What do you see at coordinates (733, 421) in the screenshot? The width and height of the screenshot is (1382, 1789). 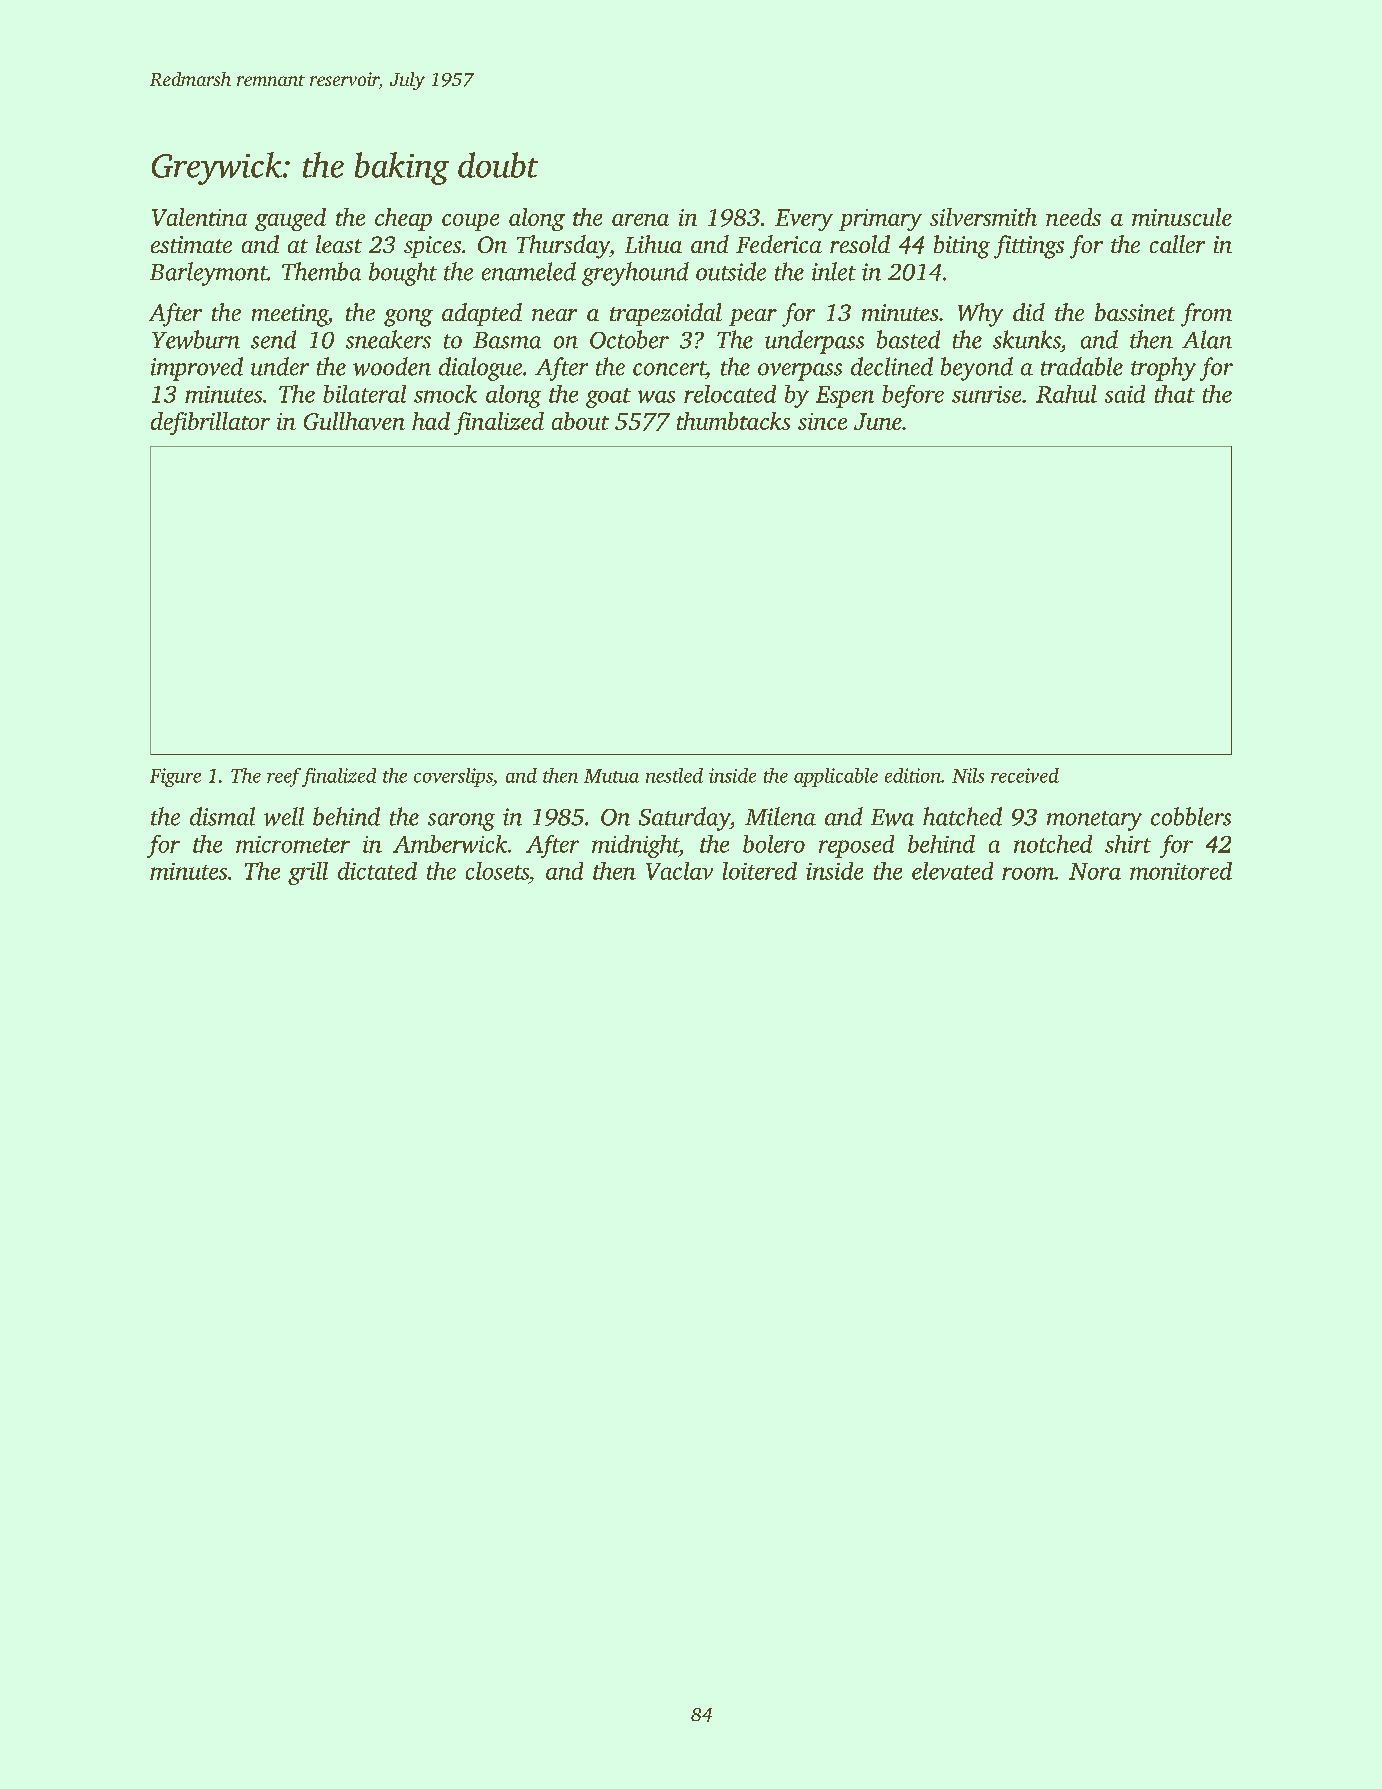 I see `thumbtacks` at bounding box center [733, 421].
